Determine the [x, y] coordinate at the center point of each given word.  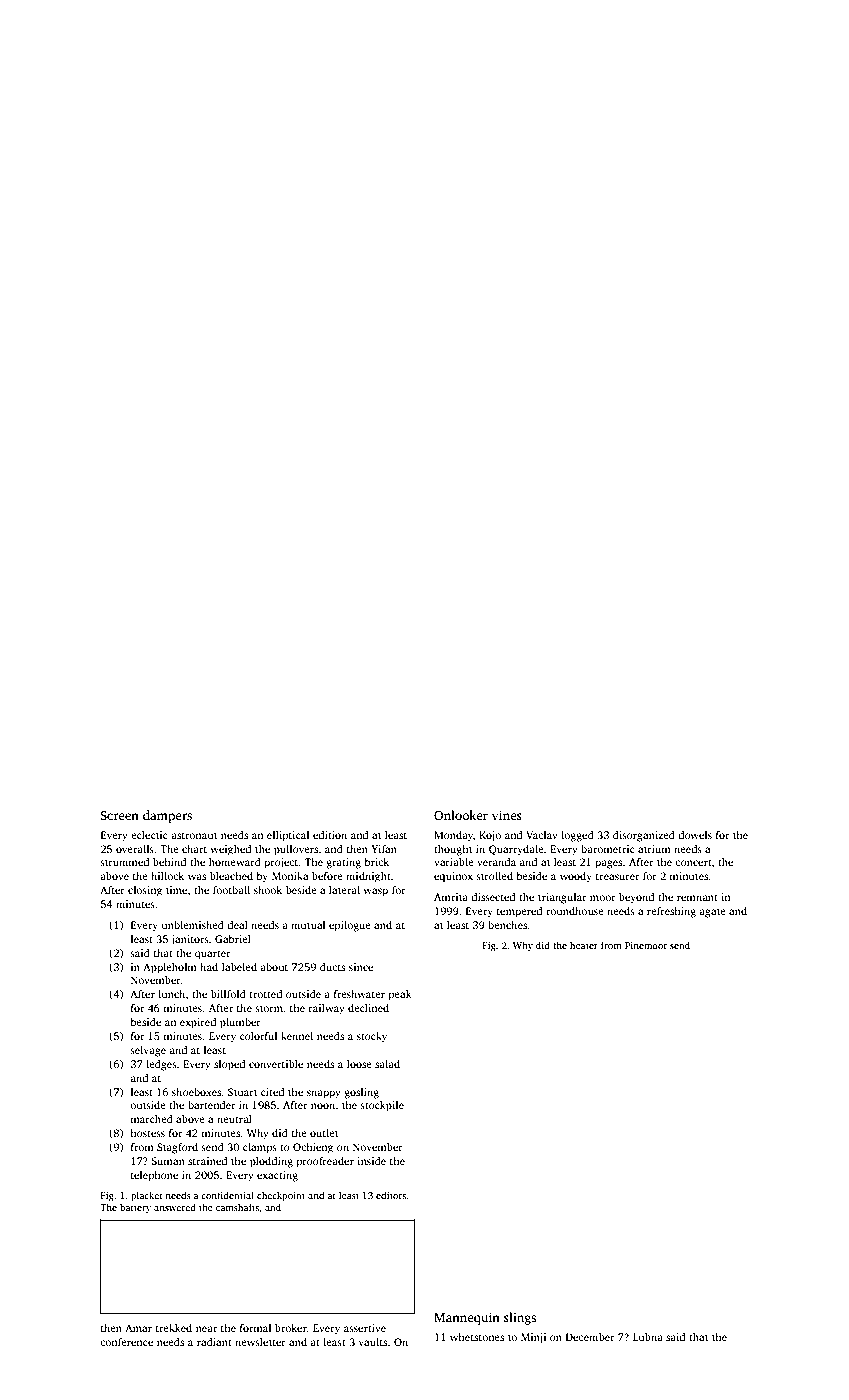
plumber [240, 1023]
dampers [167, 816]
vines [507, 815]
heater [584, 945]
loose [359, 1064]
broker [291, 1328]
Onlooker [461, 815]
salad [387, 1064]
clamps [260, 1148]
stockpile [382, 1106]
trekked [174, 1328]
